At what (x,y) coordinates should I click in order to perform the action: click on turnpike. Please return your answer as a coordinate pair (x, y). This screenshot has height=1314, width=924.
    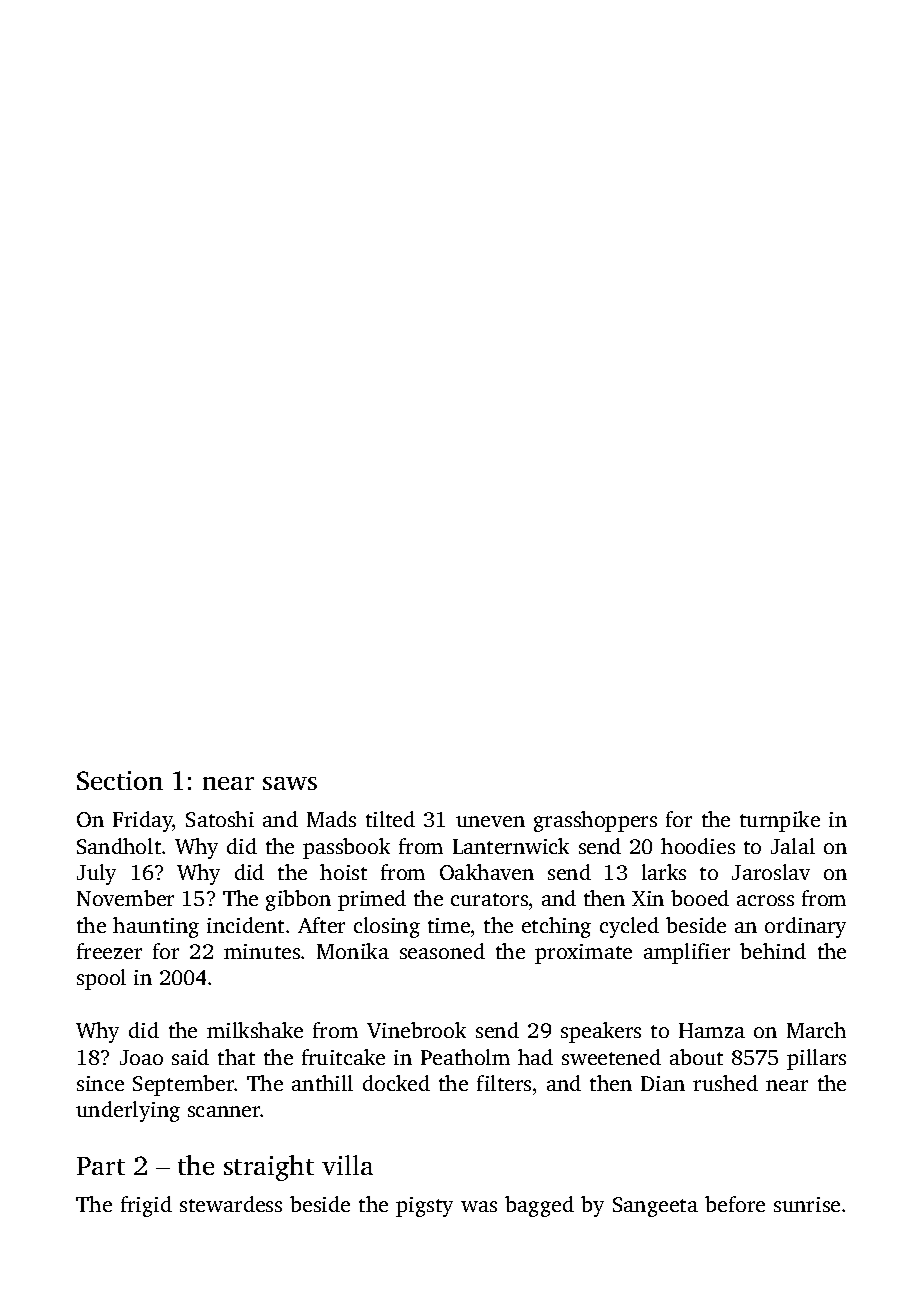
    Looking at the image, I should click on (780, 821).
